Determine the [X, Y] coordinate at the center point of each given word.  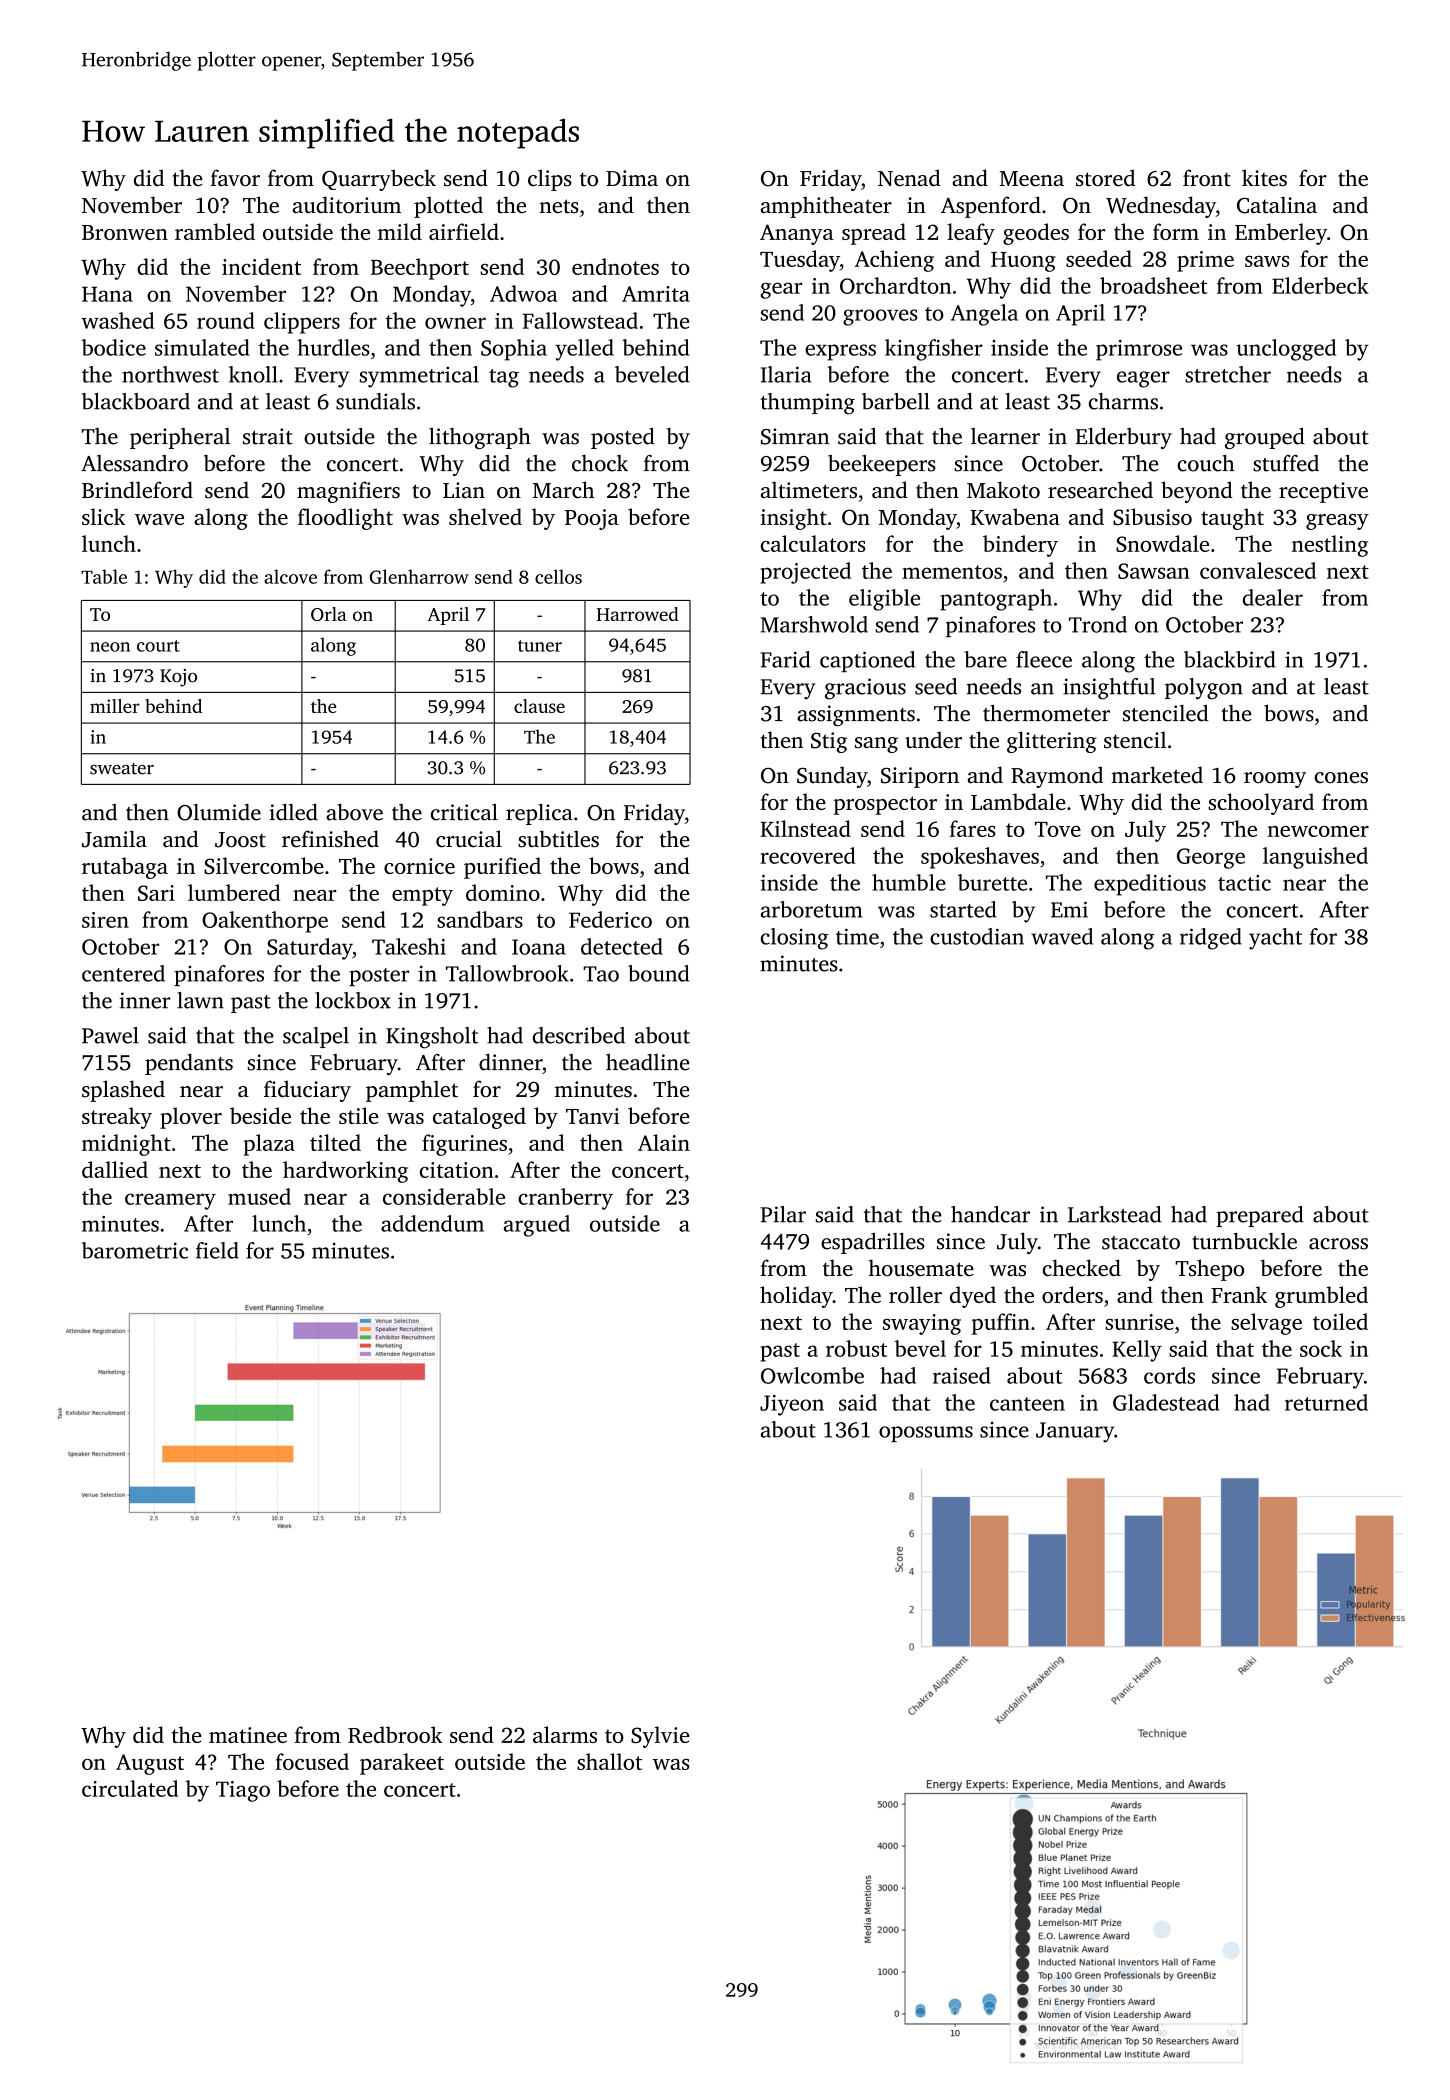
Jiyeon [792, 1405]
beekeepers [882, 465]
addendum [432, 1223]
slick [103, 516]
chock [600, 463]
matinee [248, 1735]
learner [1005, 436]
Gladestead [1166, 1402]
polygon [1204, 689]
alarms [565, 1734]
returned [1326, 1402]
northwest [170, 374]
